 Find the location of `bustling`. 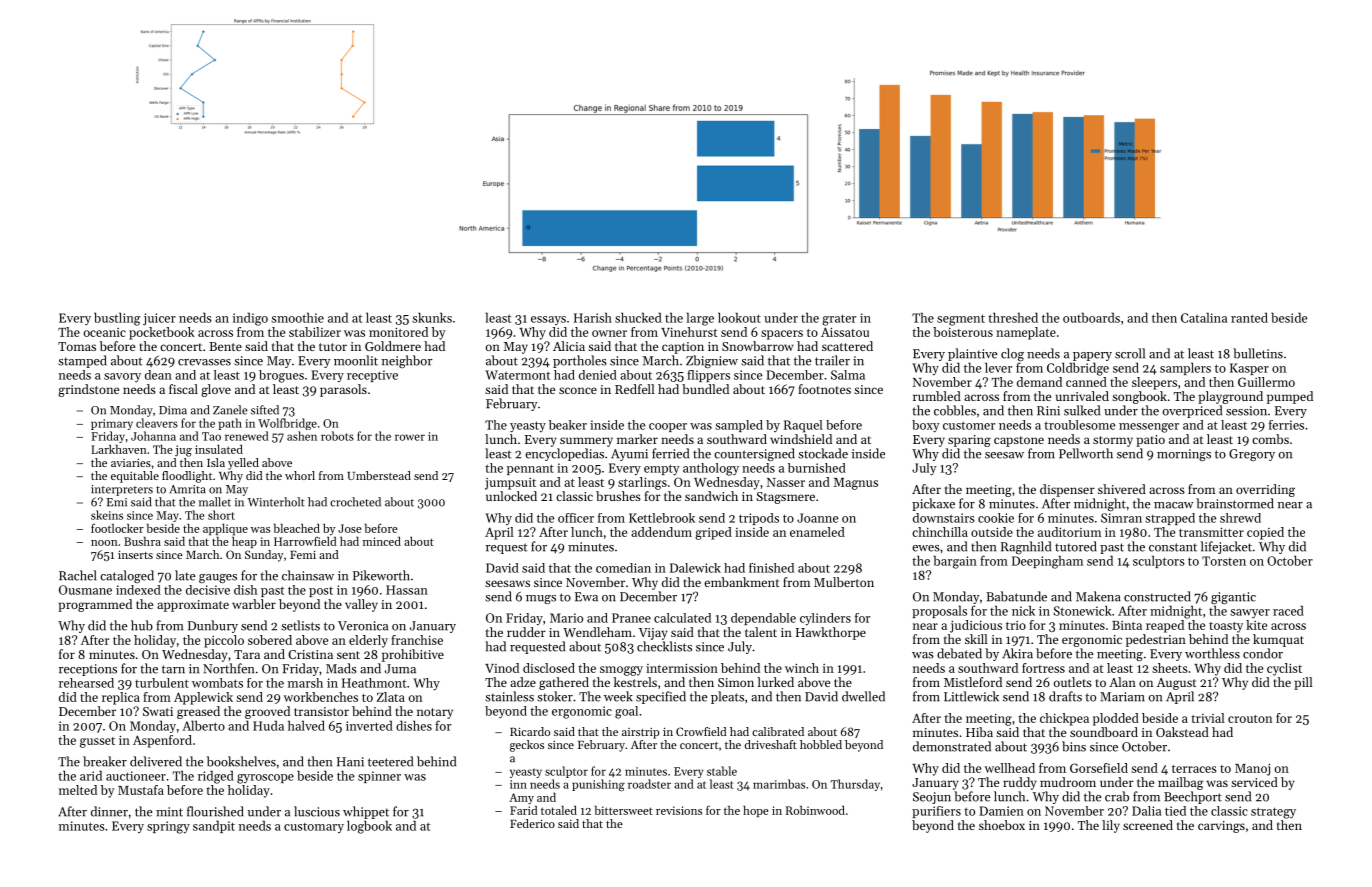

bustling is located at coordinates (117, 319).
